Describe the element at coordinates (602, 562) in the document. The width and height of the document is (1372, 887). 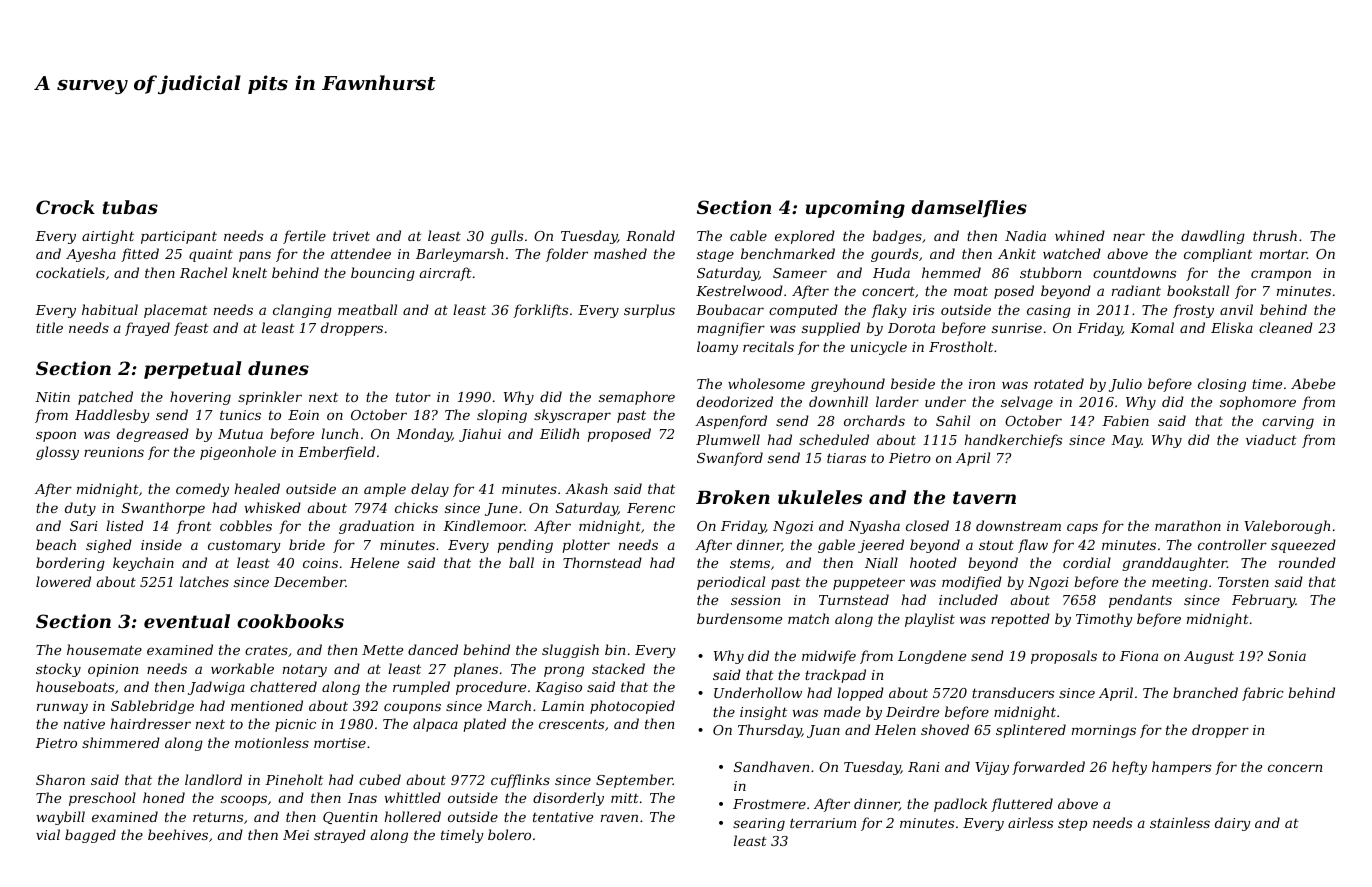
I see `Thornstead` at that location.
